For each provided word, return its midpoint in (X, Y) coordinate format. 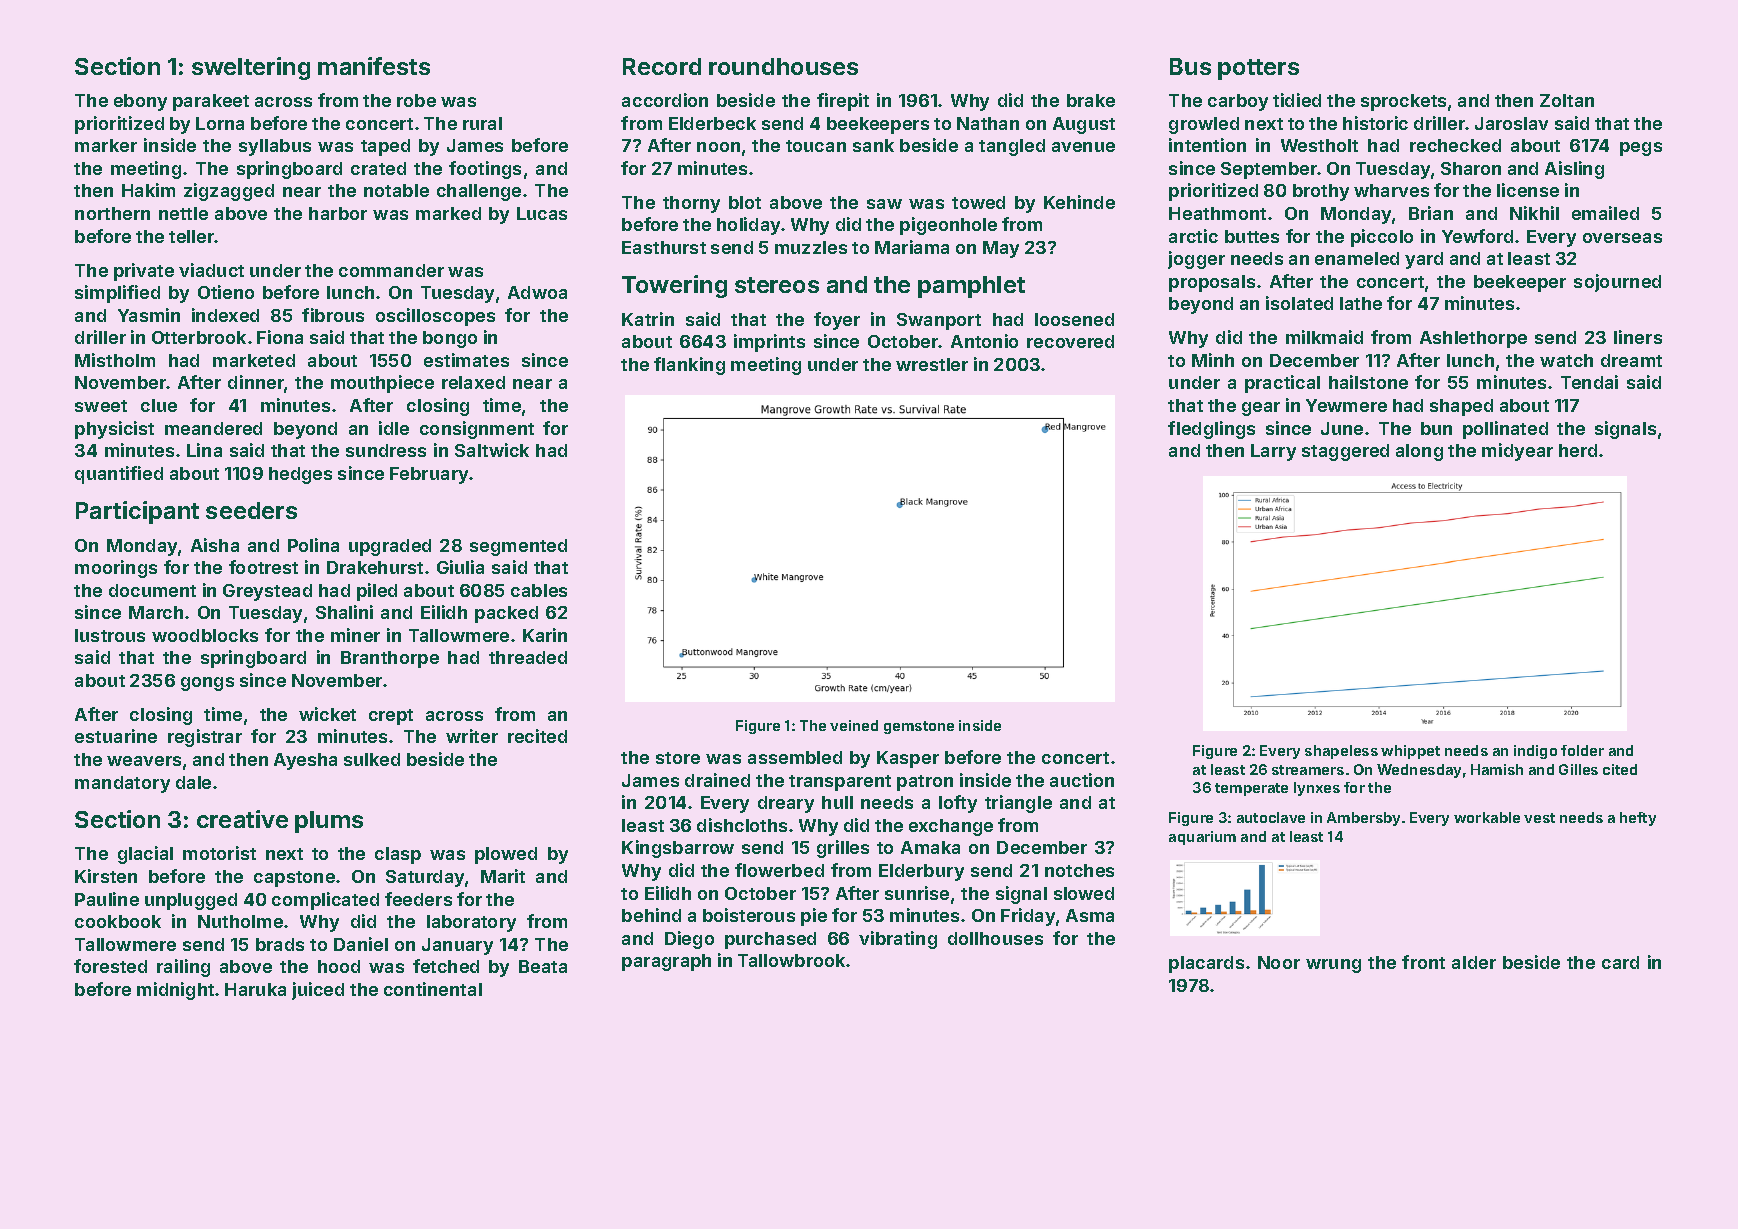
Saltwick (492, 450)
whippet (1410, 752)
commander (391, 270)
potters (1258, 69)
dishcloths (742, 825)
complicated (325, 901)
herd (1578, 450)
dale (193, 782)
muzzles (811, 247)
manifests (374, 66)
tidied (1297, 100)
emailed (1605, 213)
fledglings (1211, 430)
